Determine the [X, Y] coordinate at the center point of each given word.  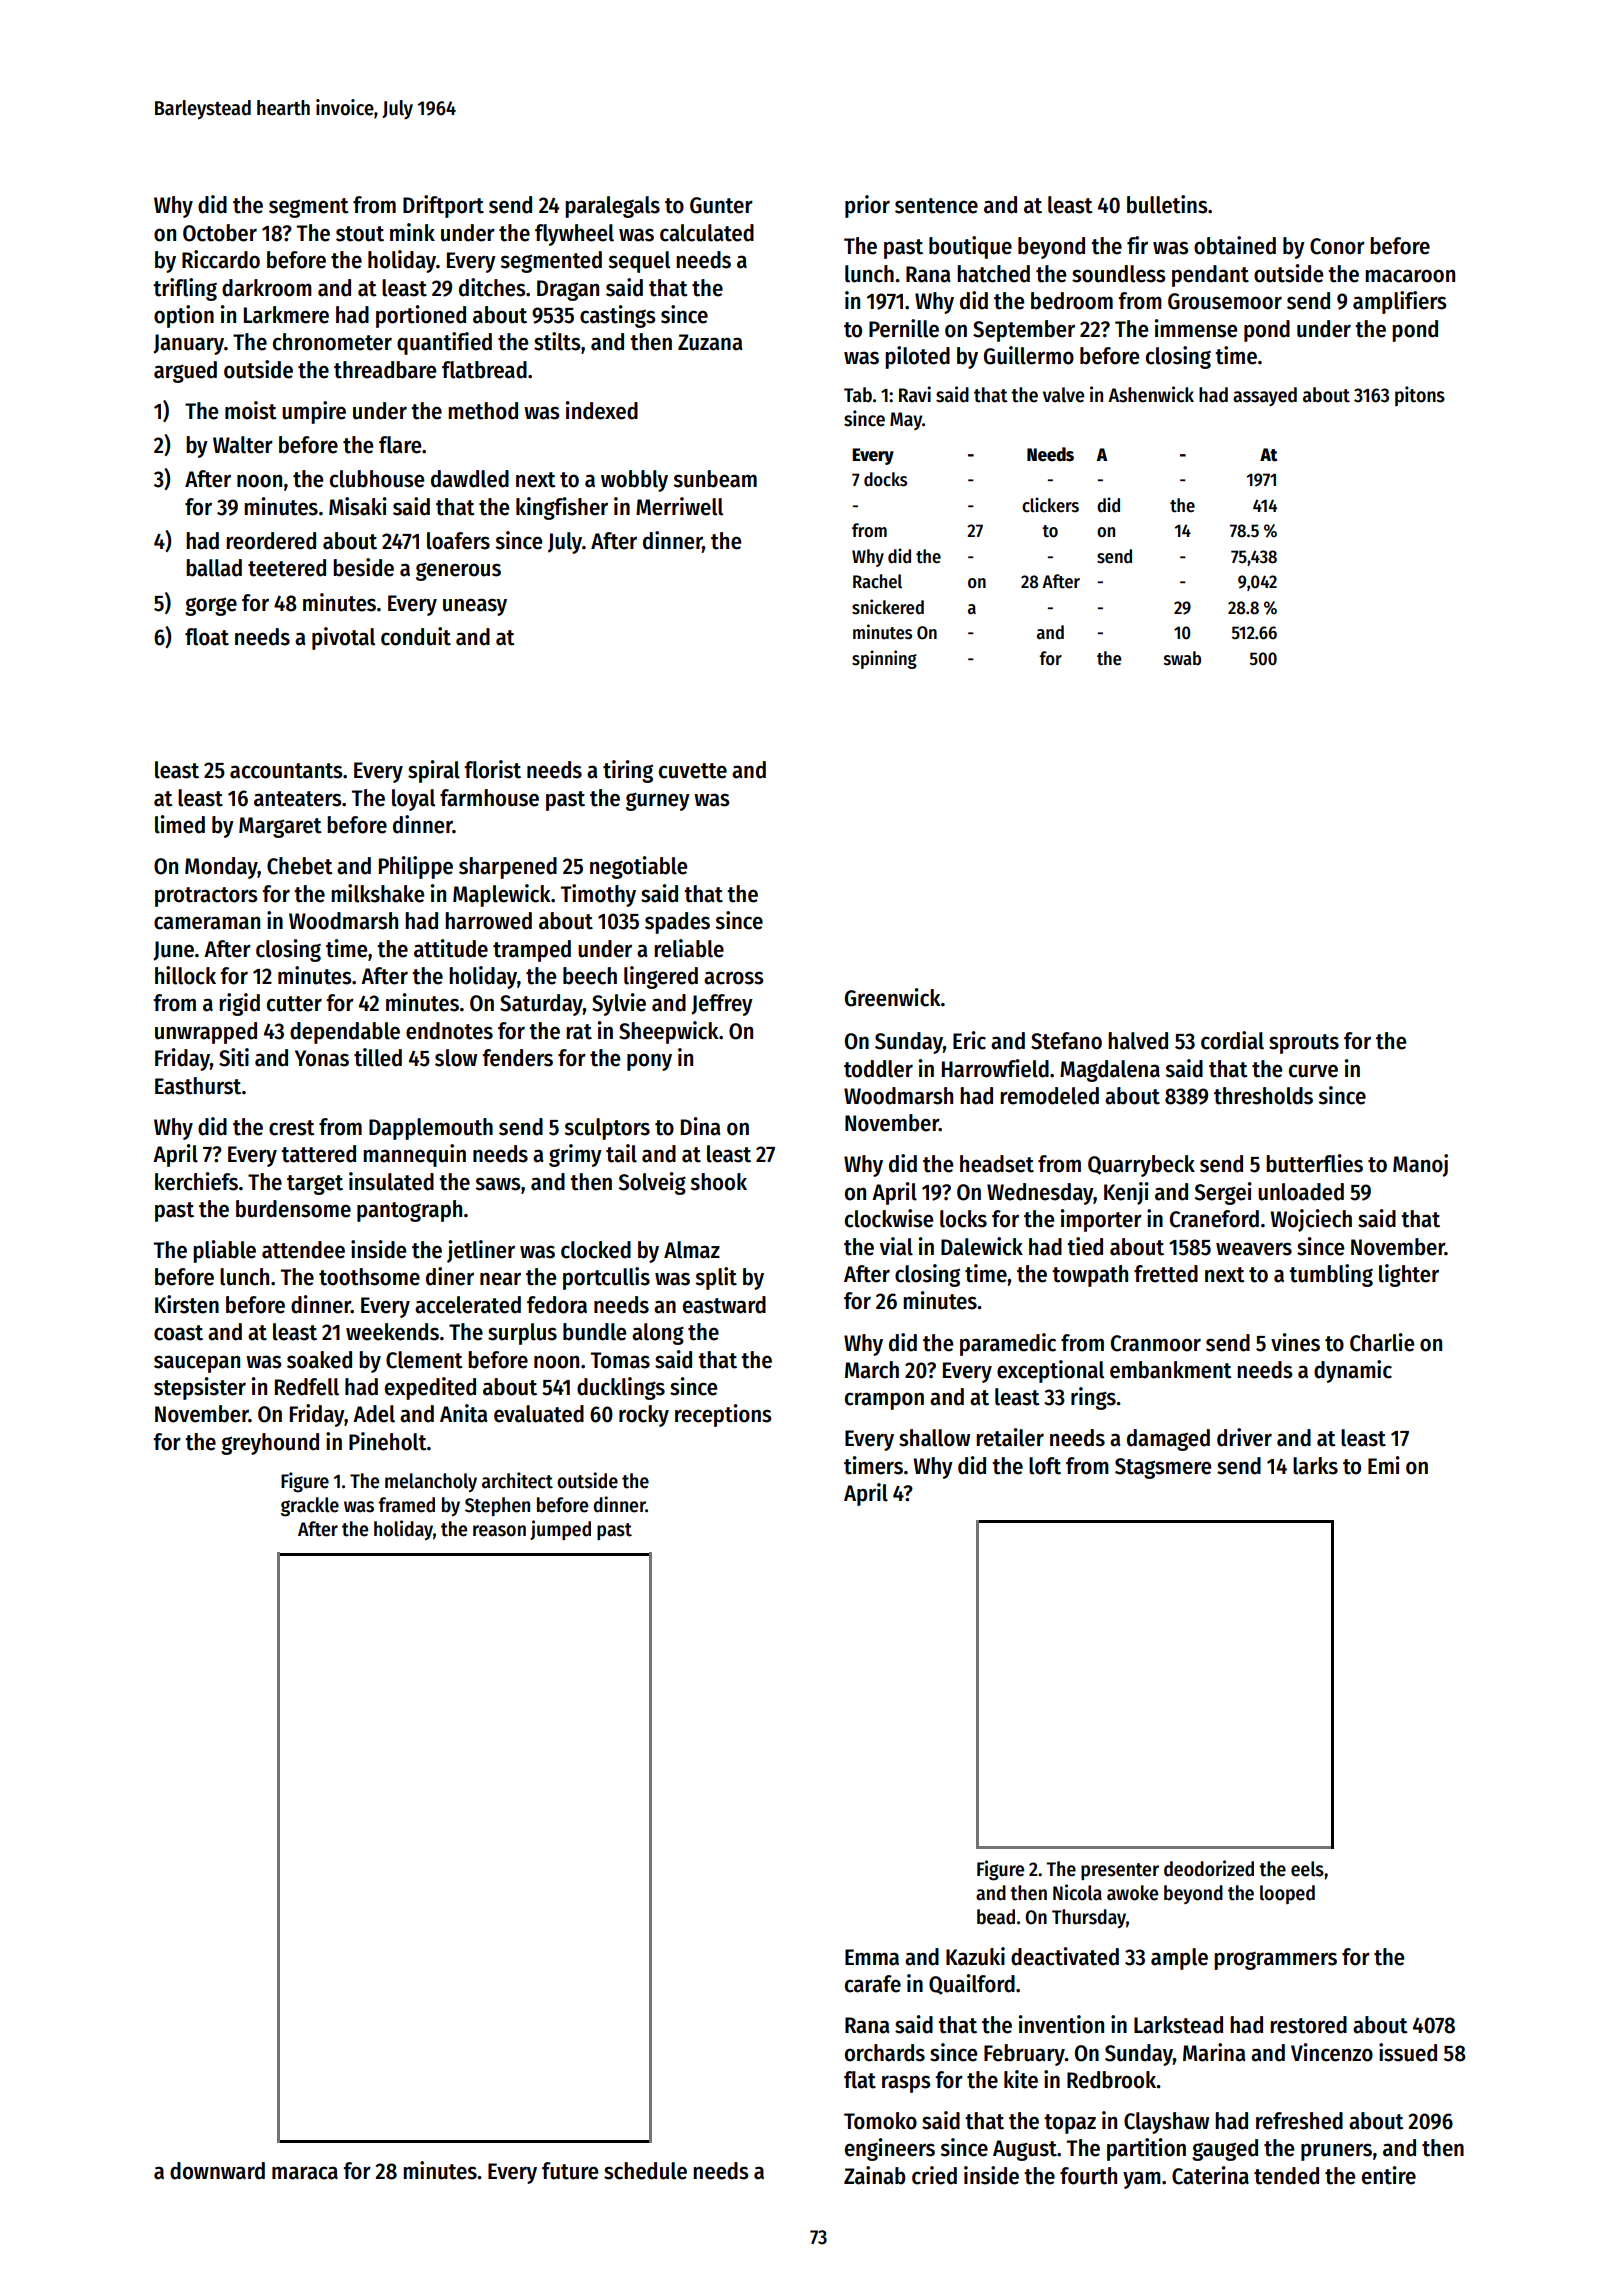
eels [1307, 1869]
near [500, 1279]
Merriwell [679, 506]
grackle [310, 1507]
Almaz [692, 1250]
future [570, 2171]
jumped [560, 1530]
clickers [1050, 505]
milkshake [377, 893]
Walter [243, 445]
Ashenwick [1151, 394]
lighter [1409, 1275]
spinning [884, 659]
